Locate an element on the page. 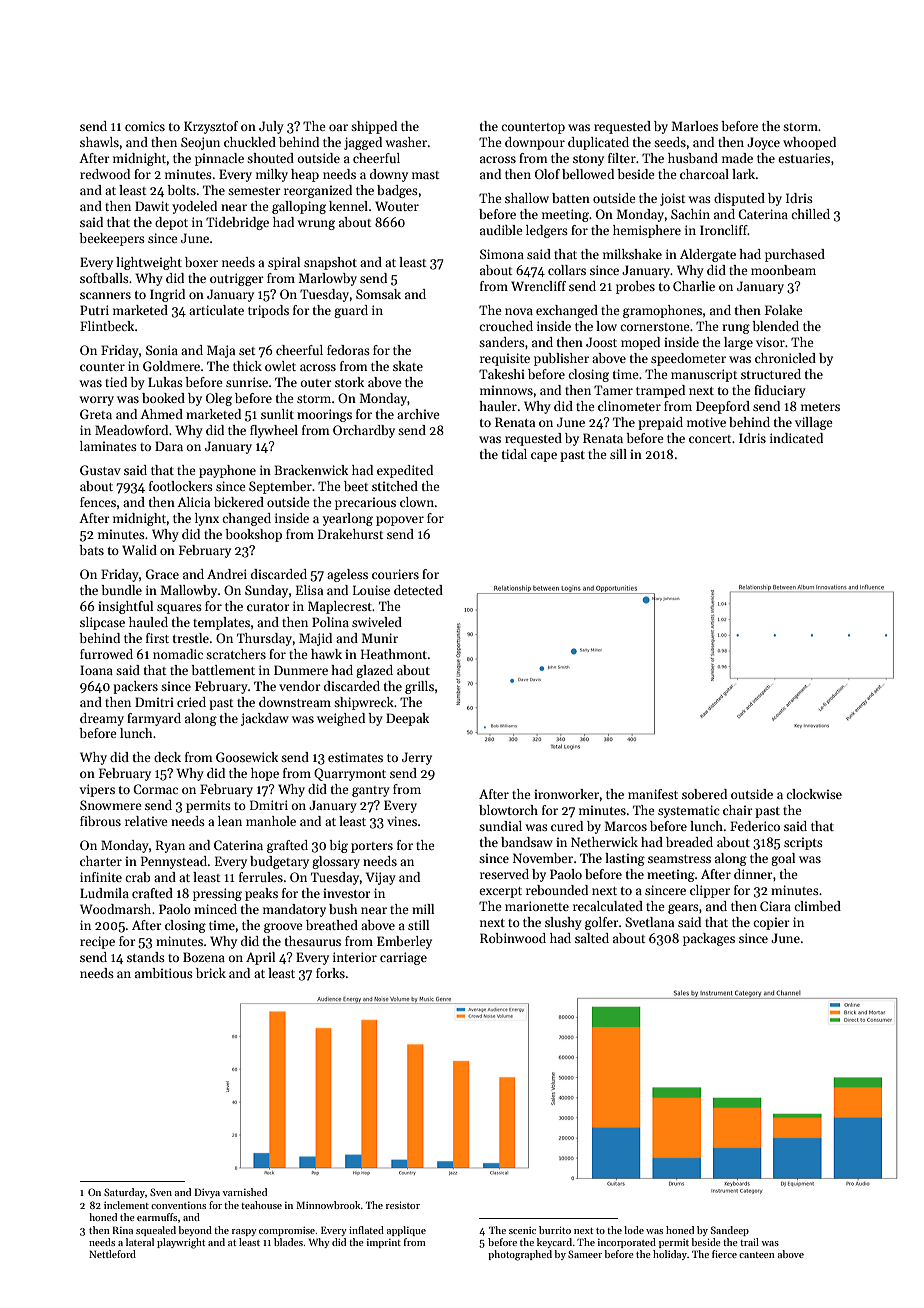  rebounded is located at coordinates (557, 890).
